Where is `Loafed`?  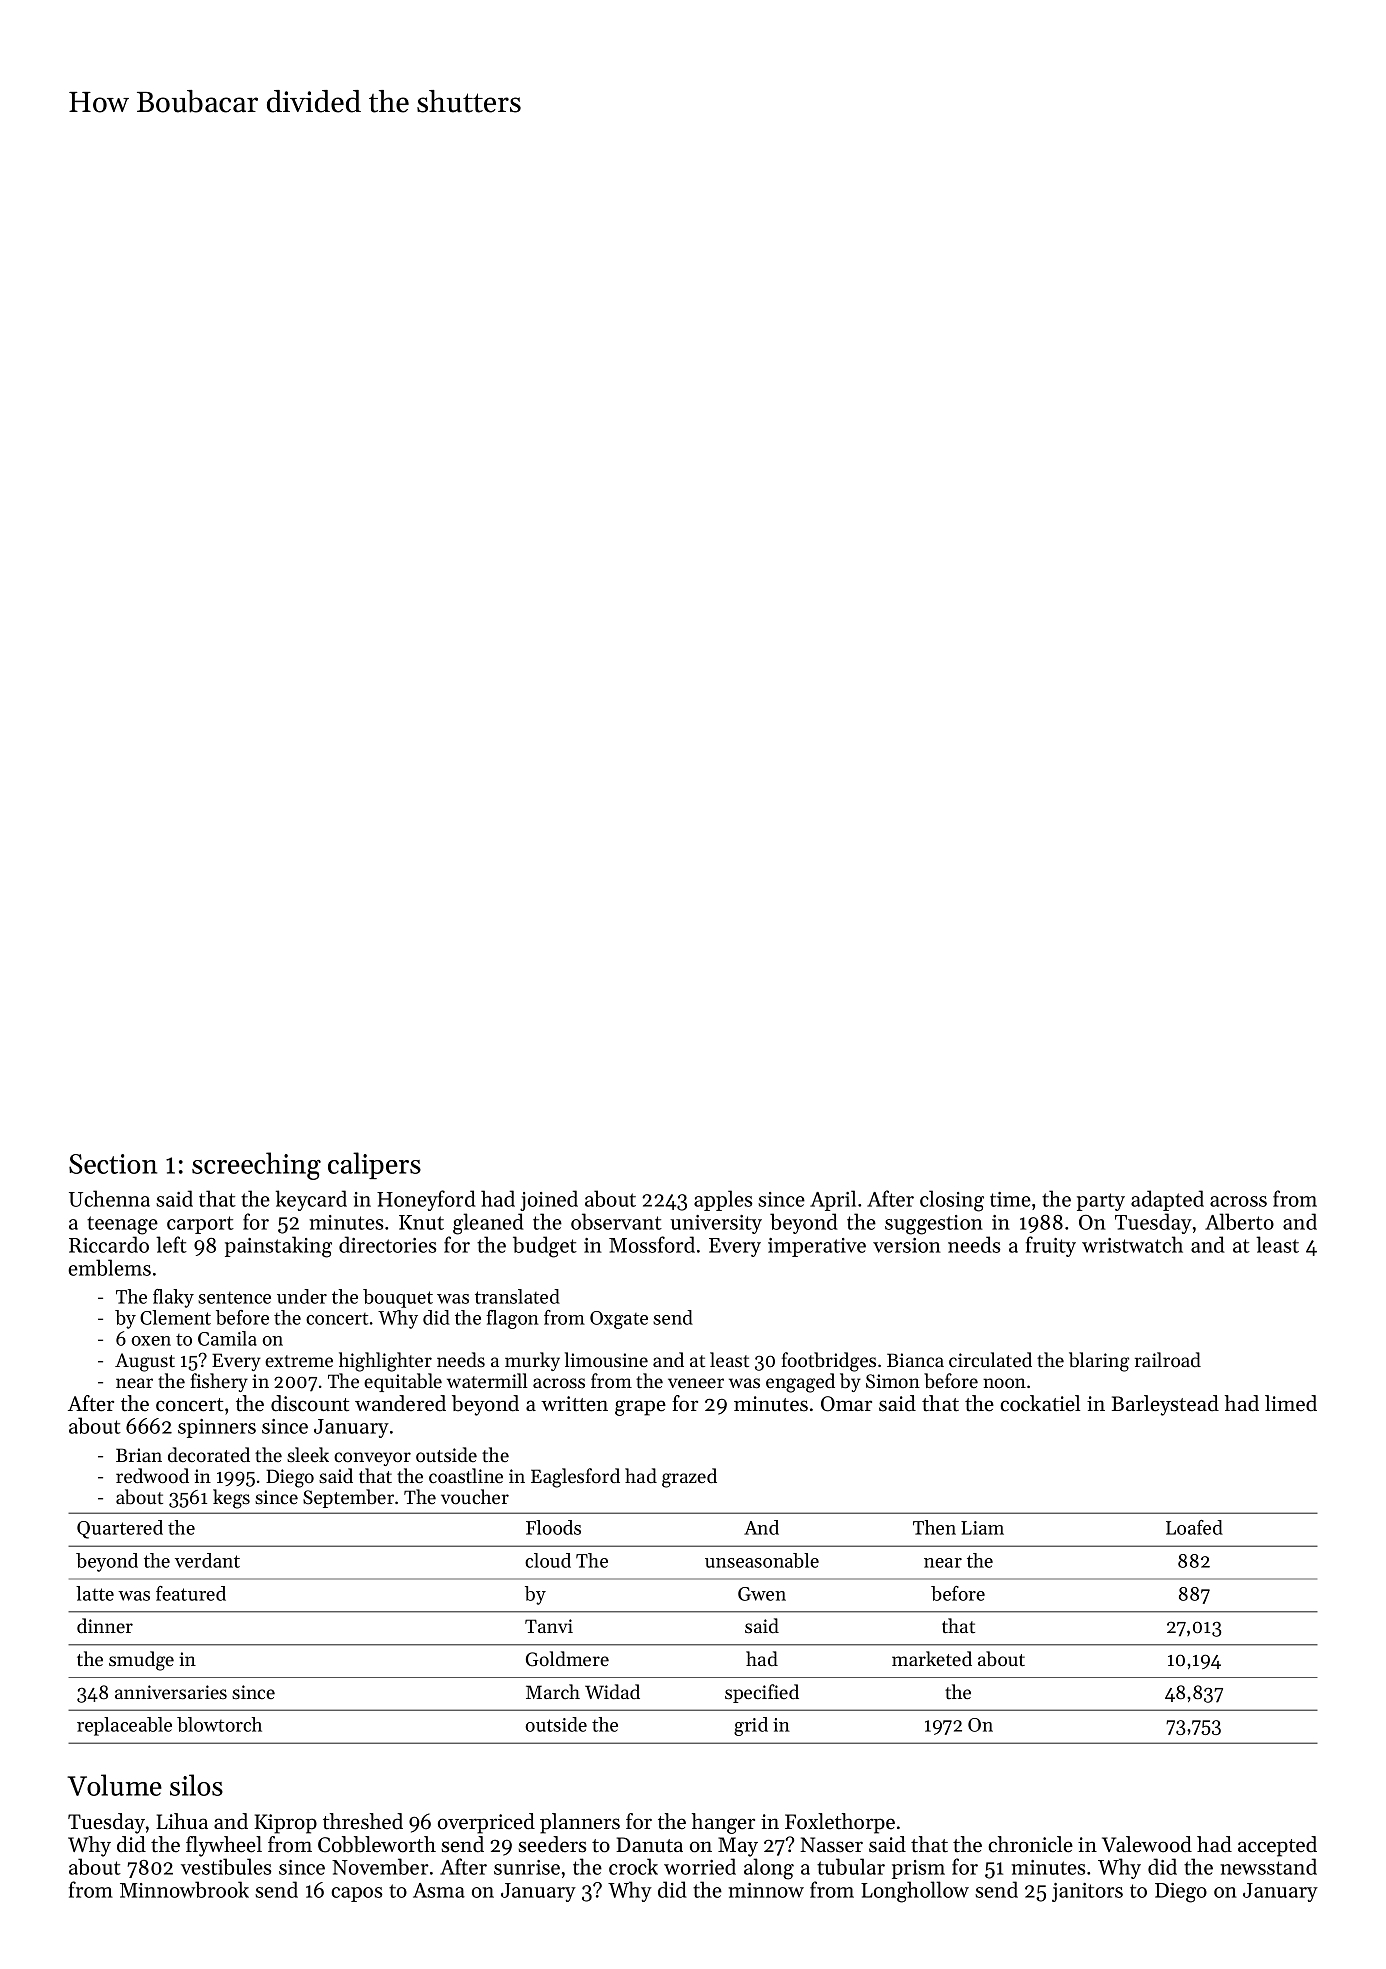
Loafed is located at coordinates (1194, 1527).
